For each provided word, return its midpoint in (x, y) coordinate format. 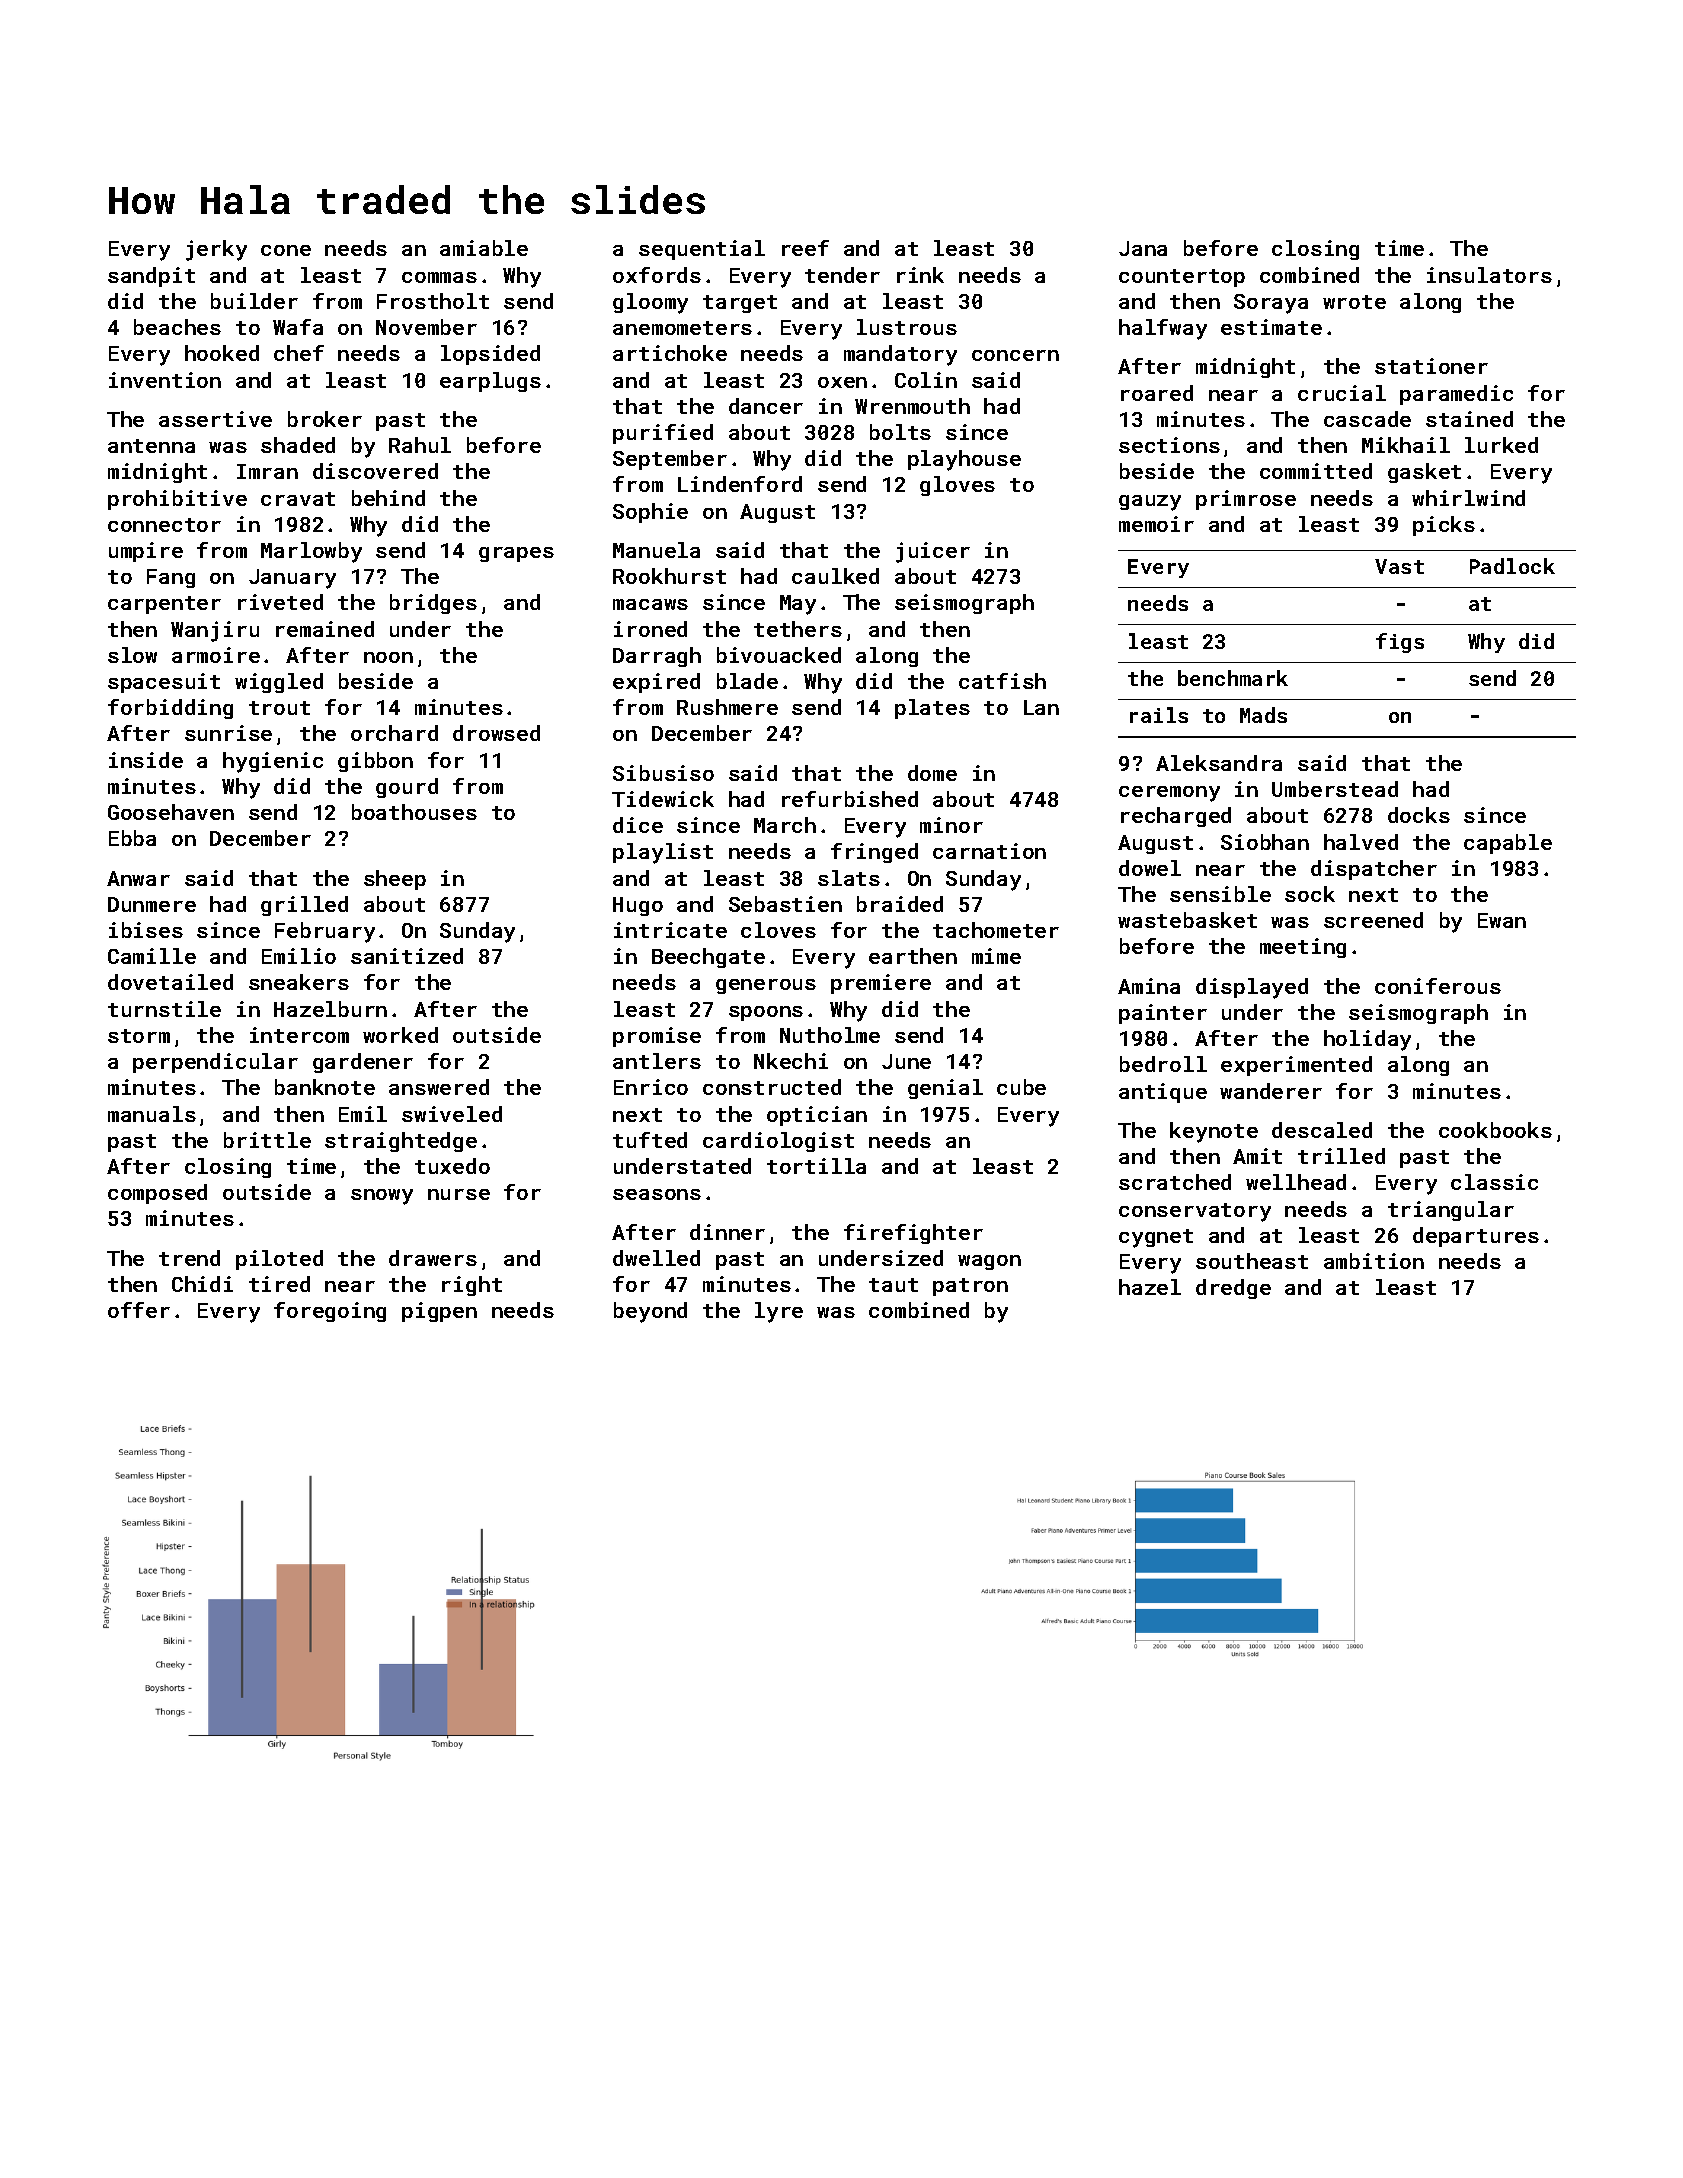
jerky (216, 250)
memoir (1156, 524)
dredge (1233, 1289)
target (740, 304)
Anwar (138, 878)
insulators (1489, 275)
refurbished (850, 799)
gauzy (1150, 503)
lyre (779, 1312)
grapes (516, 554)
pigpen (439, 1312)
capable (1508, 844)
